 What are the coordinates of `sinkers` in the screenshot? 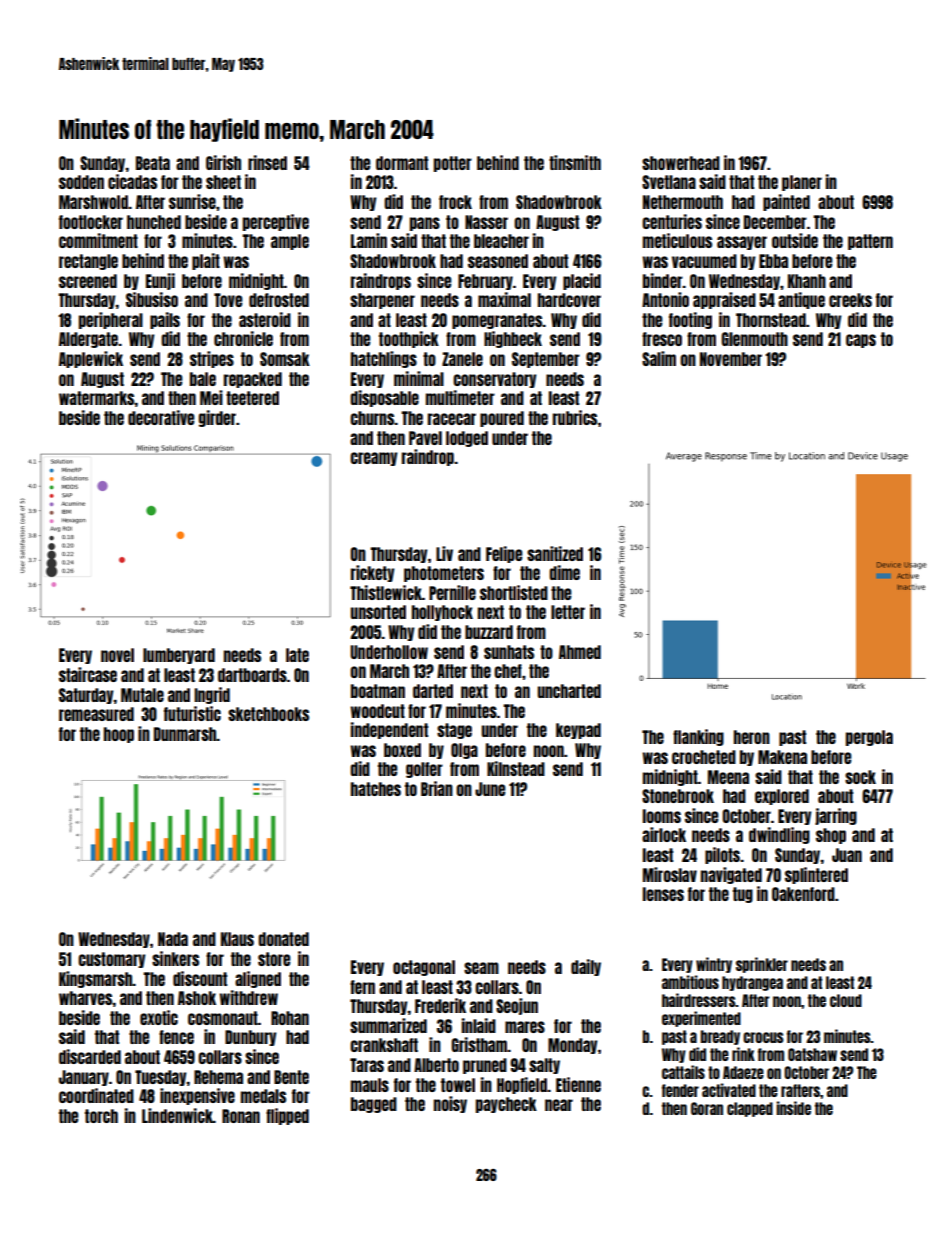 It's located at (175, 958).
